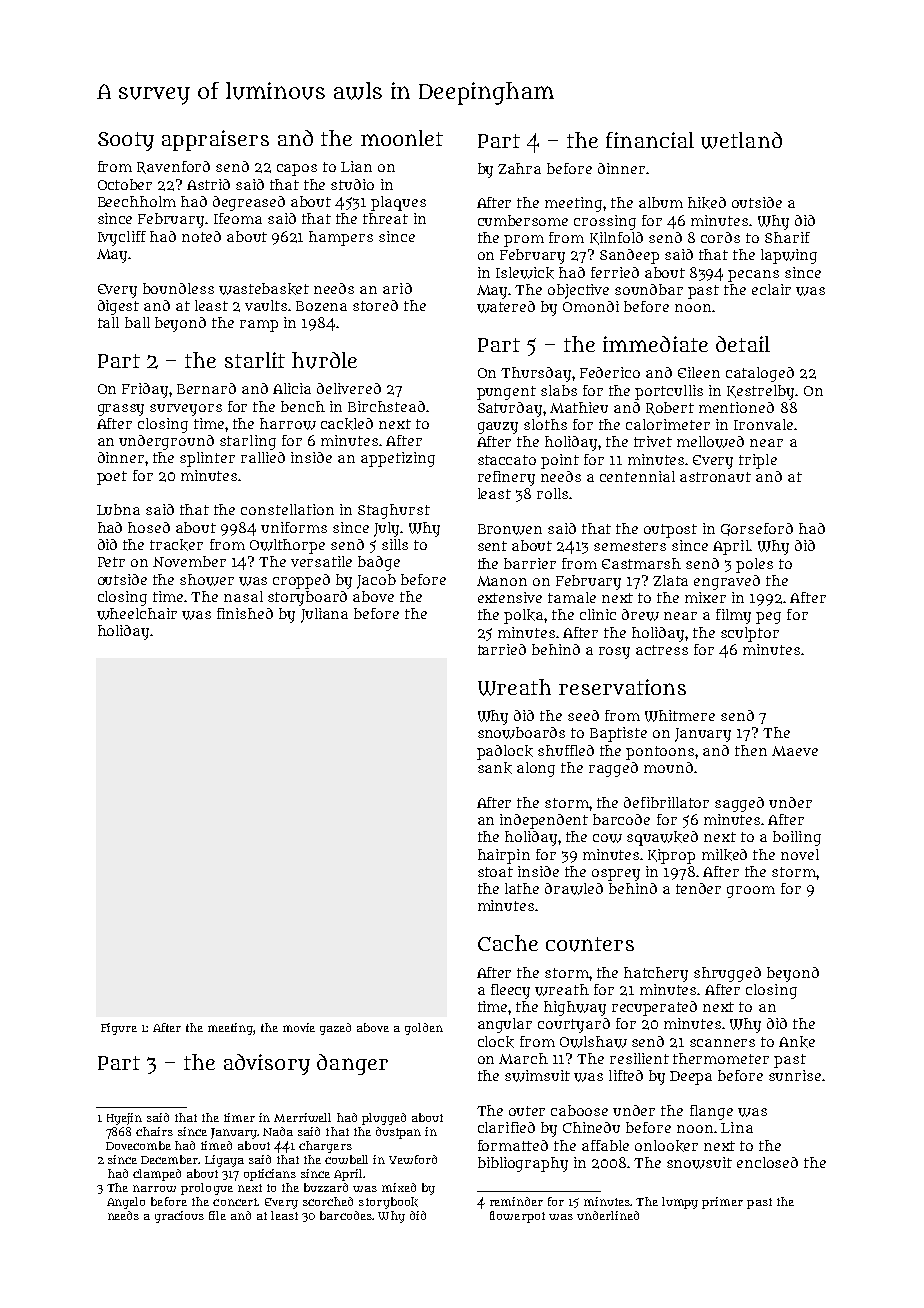  Describe the element at coordinates (402, 138) in the screenshot. I see `moonlet` at that location.
